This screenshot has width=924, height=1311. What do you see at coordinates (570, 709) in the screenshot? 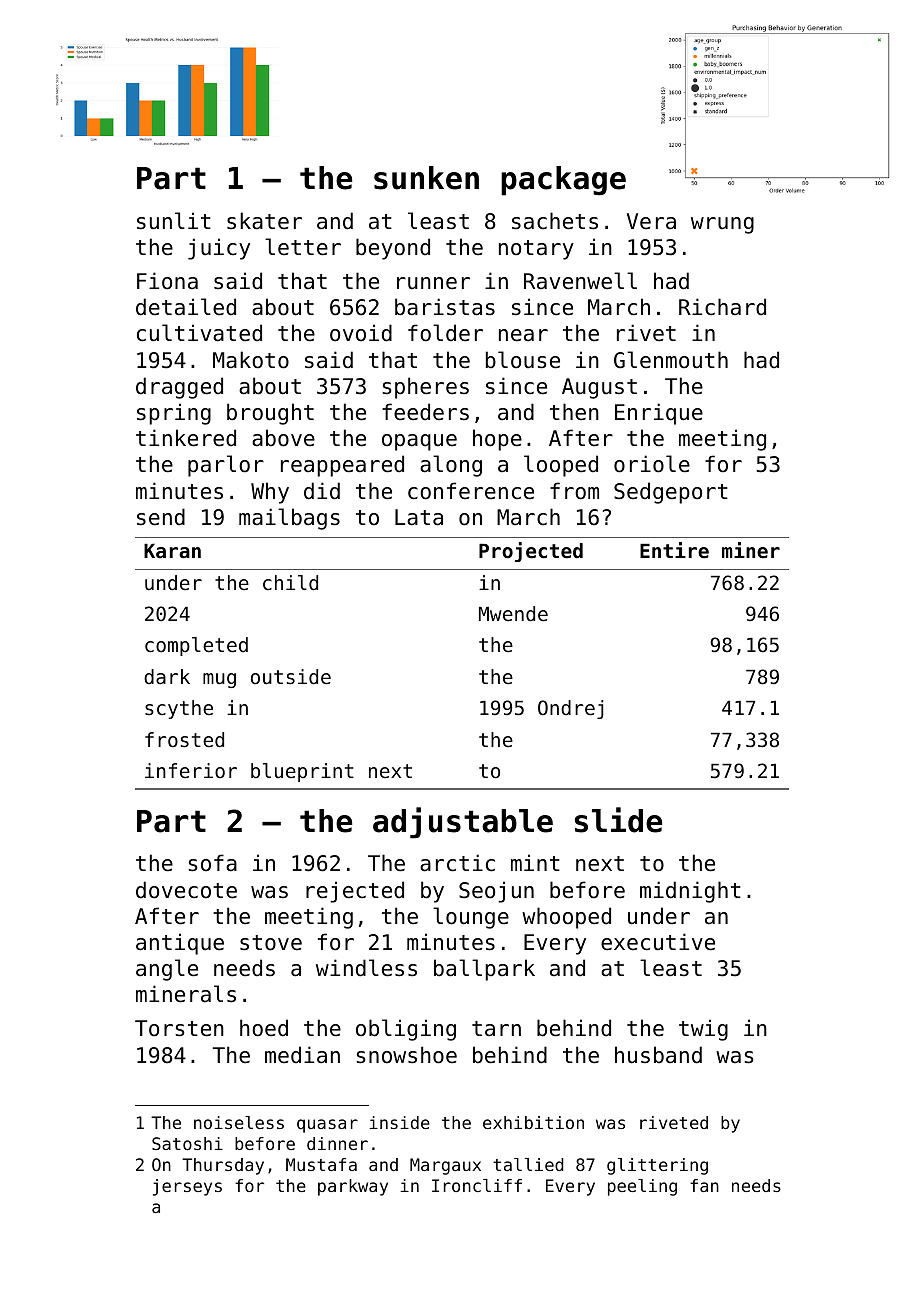
I see `Ondrej` at bounding box center [570, 709].
